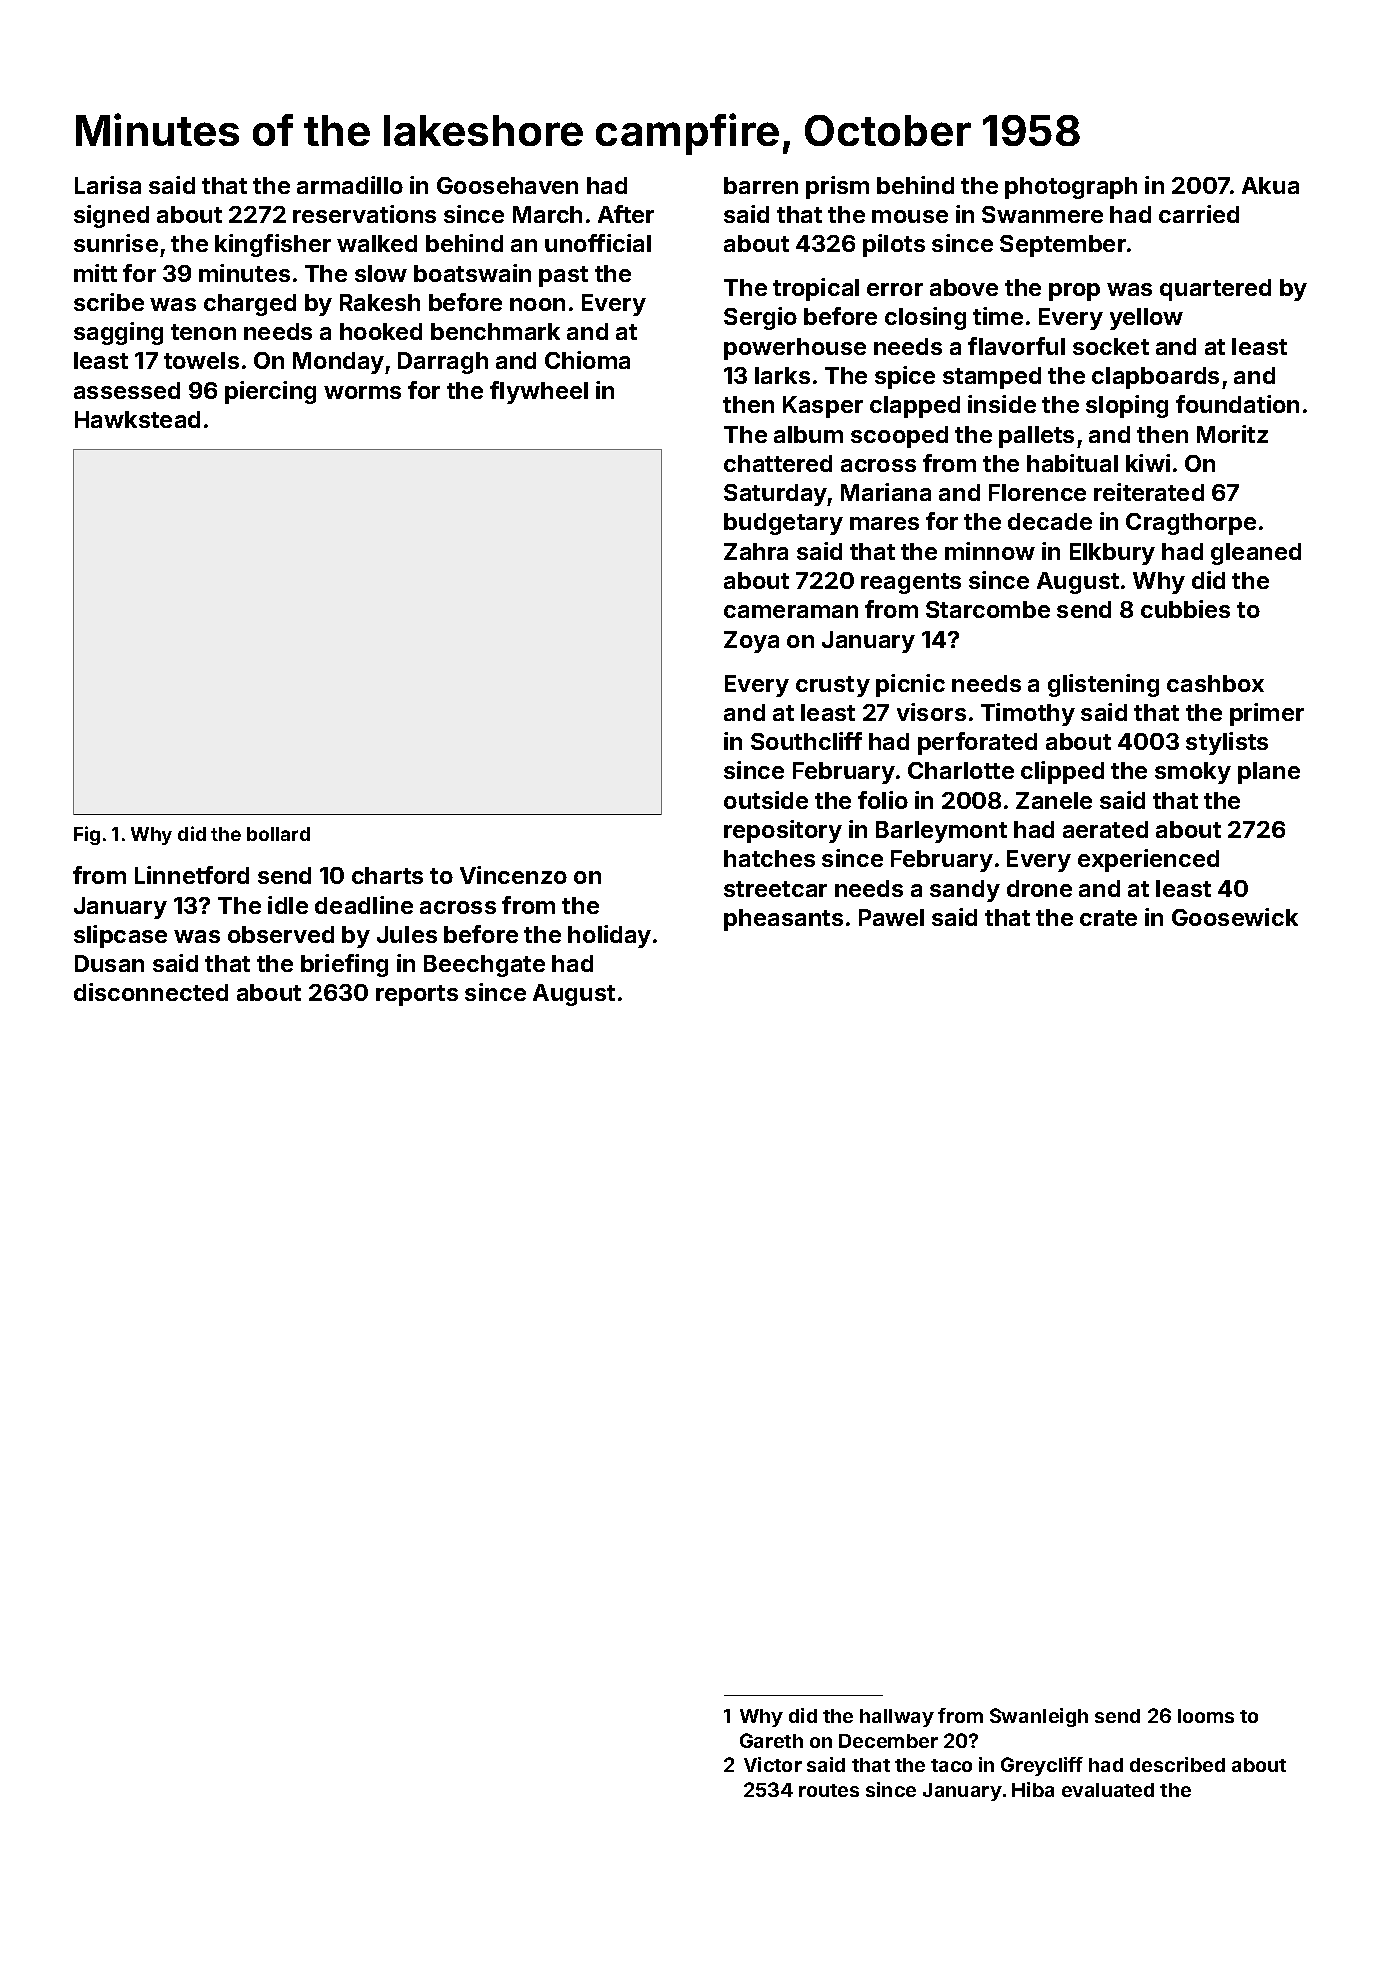 The image size is (1386, 1969). I want to click on photograph, so click(1071, 188).
